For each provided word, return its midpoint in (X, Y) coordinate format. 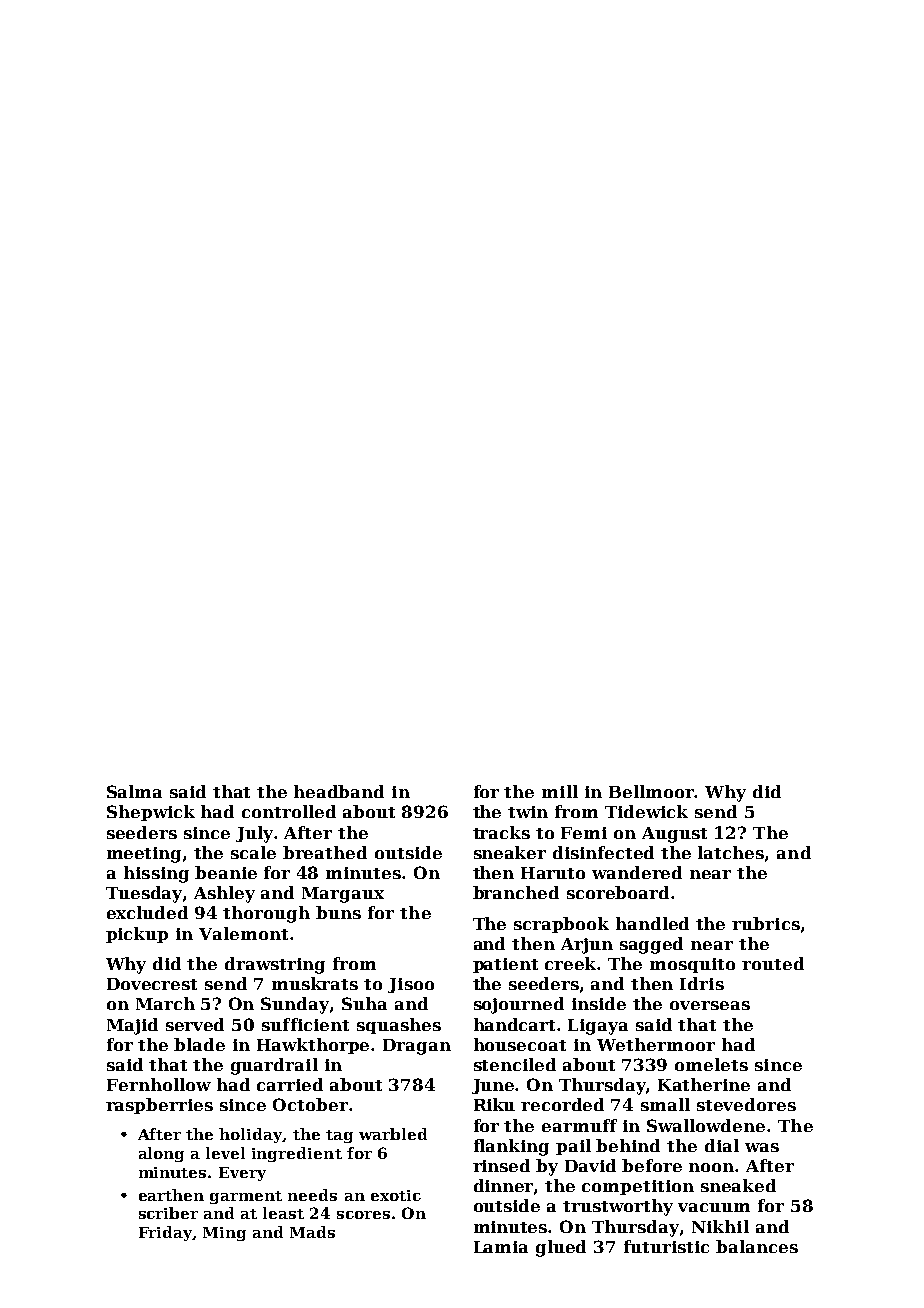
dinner (503, 1185)
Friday (165, 1233)
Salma (134, 791)
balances (757, 1246)
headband (339, 791)
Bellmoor (652, 791)
